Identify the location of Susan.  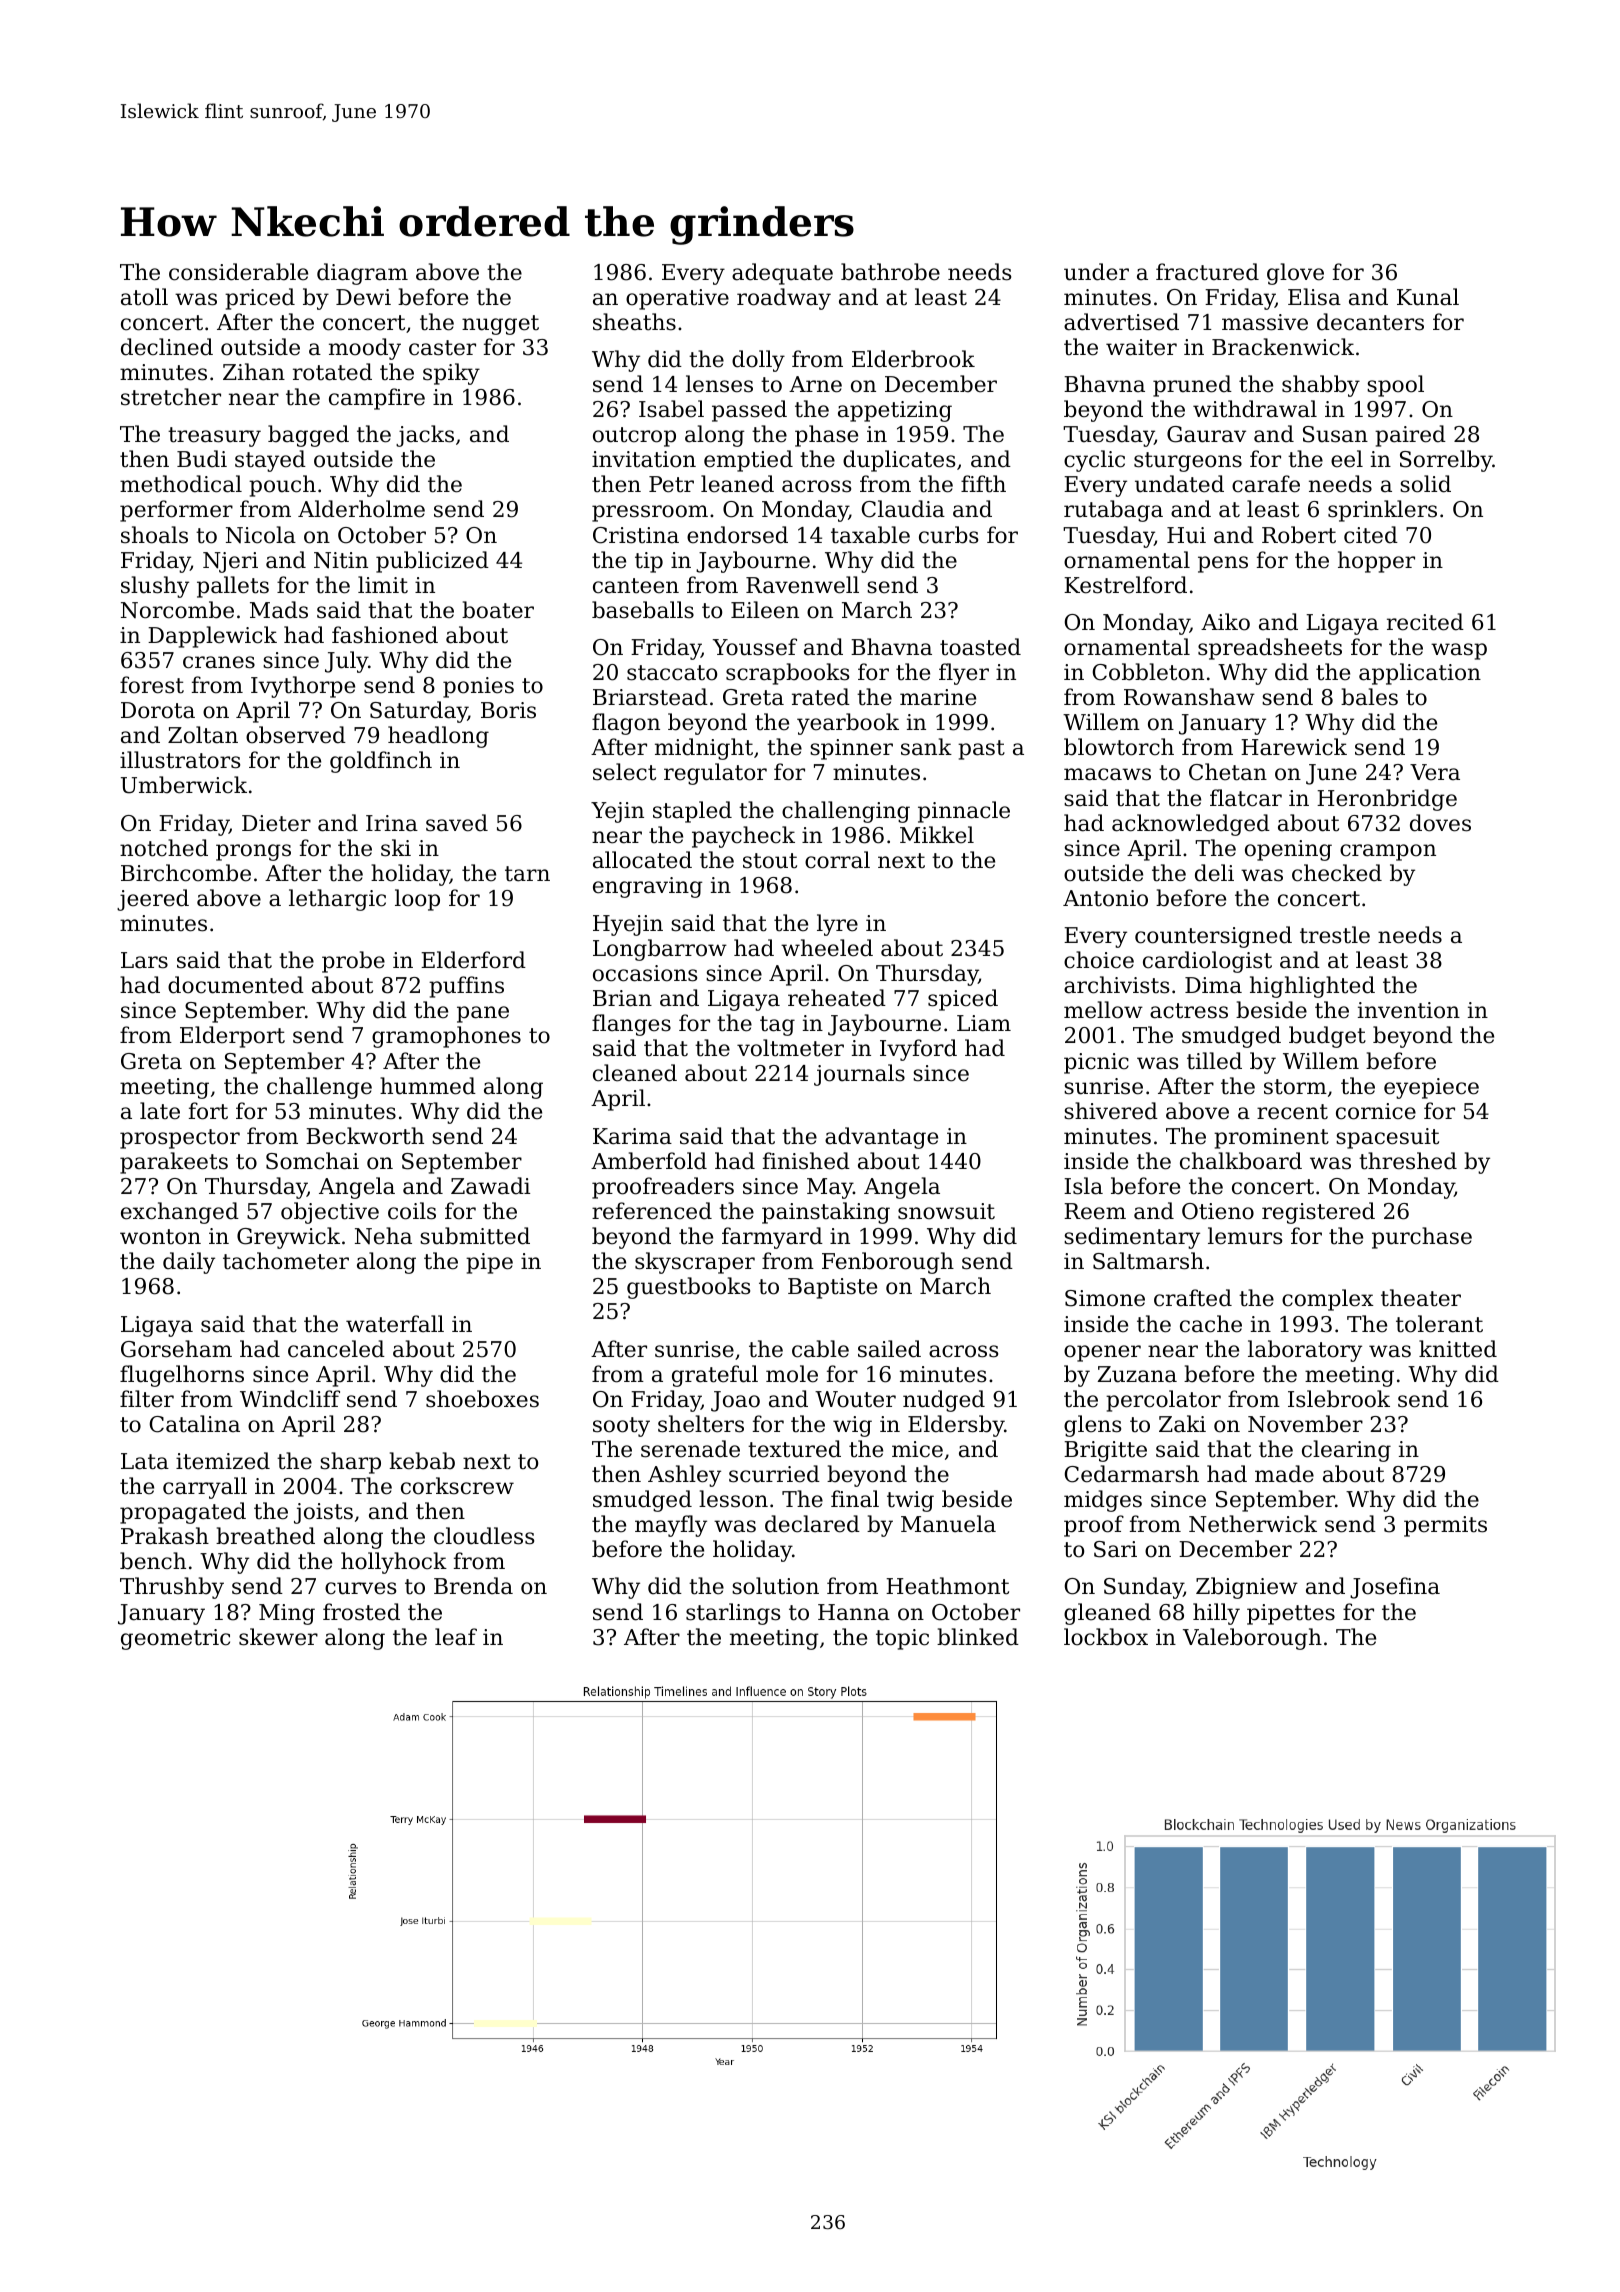
(1335, 434).
